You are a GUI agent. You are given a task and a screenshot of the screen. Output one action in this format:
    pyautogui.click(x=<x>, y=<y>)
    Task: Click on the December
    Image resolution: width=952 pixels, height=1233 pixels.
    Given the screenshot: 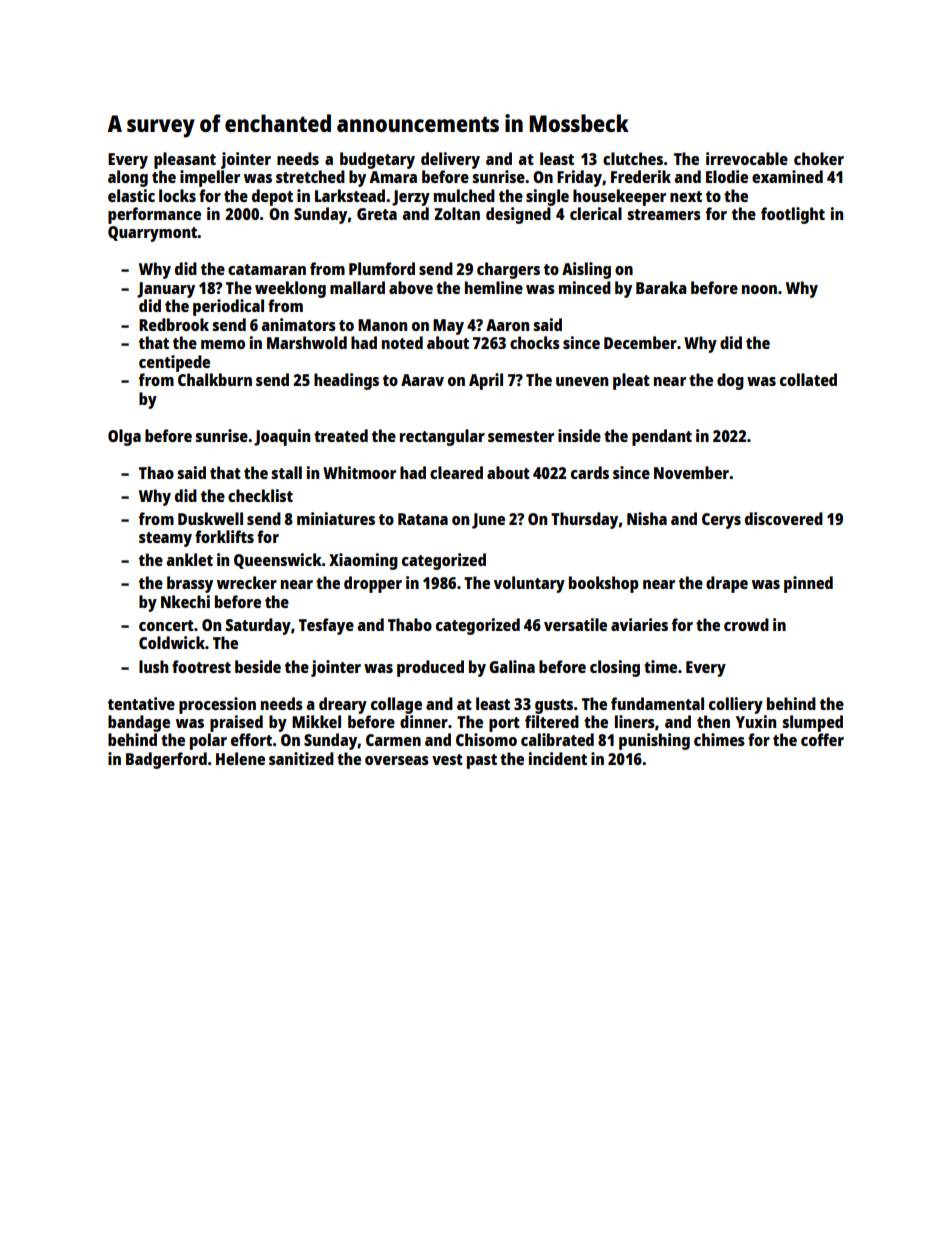 What is the action you would take?
    pyautogui.click(x=640, y=342)
